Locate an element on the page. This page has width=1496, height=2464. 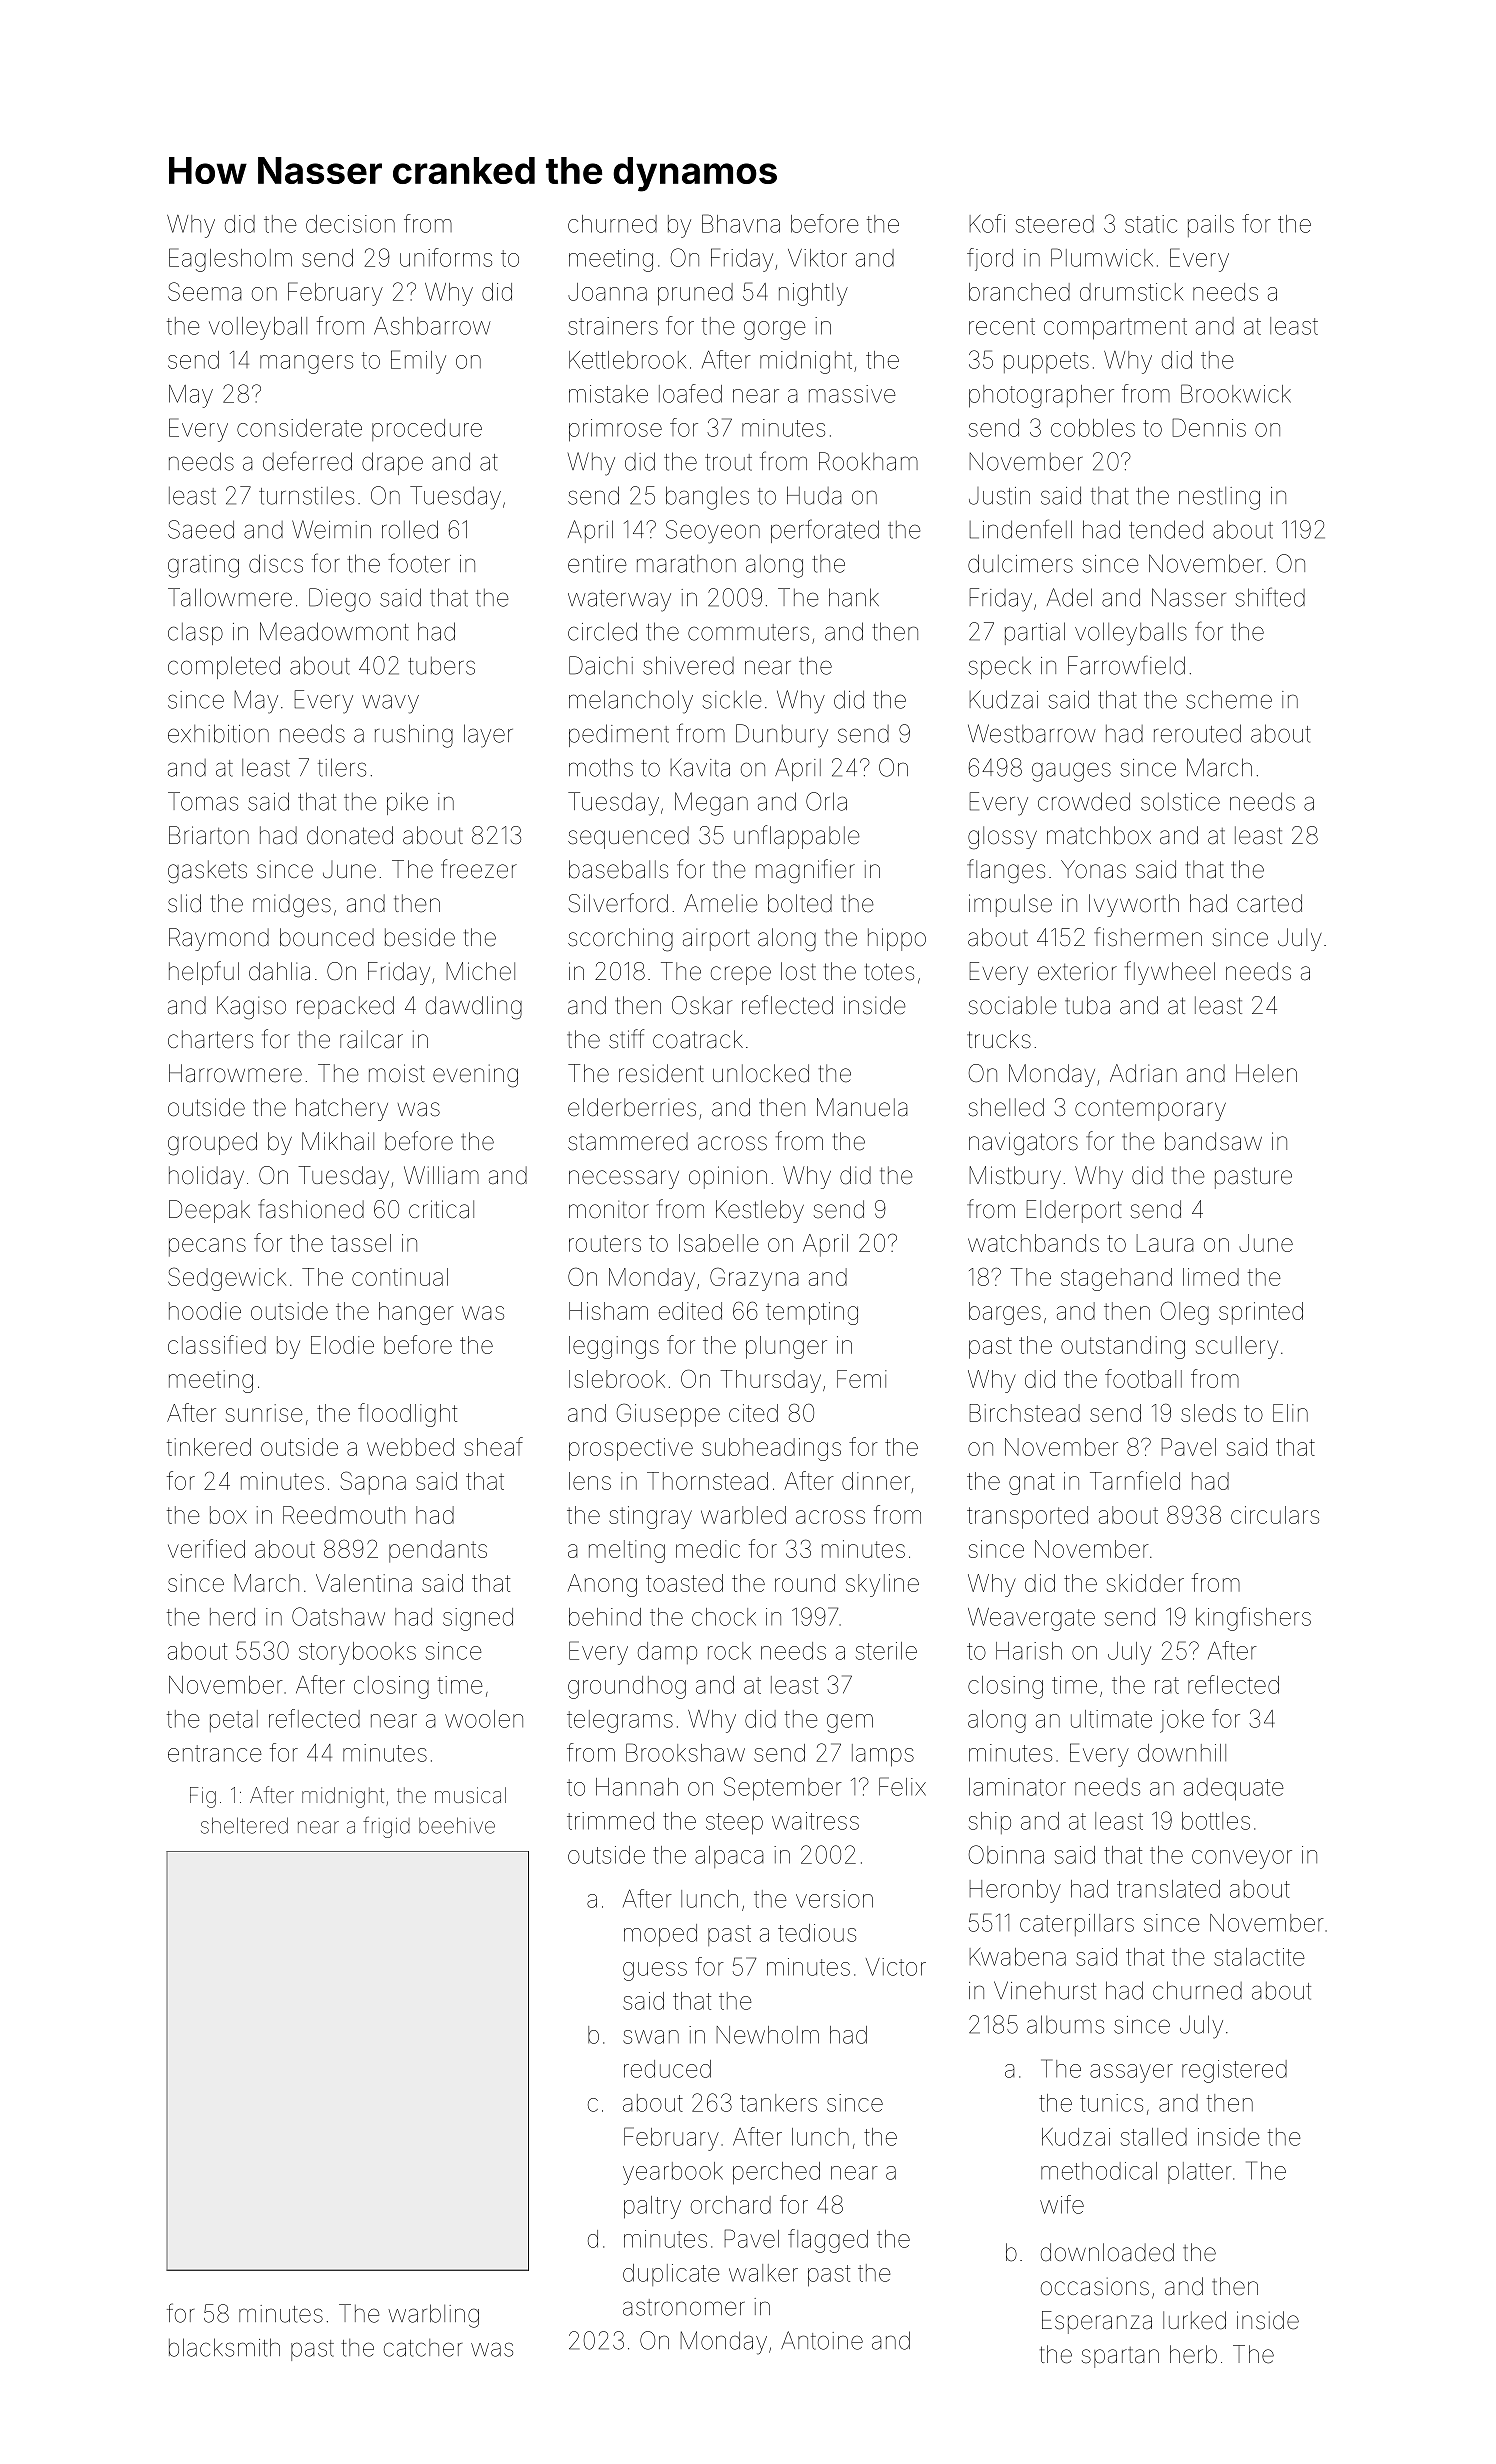
compartment is located at coordinates (1115, 329).
